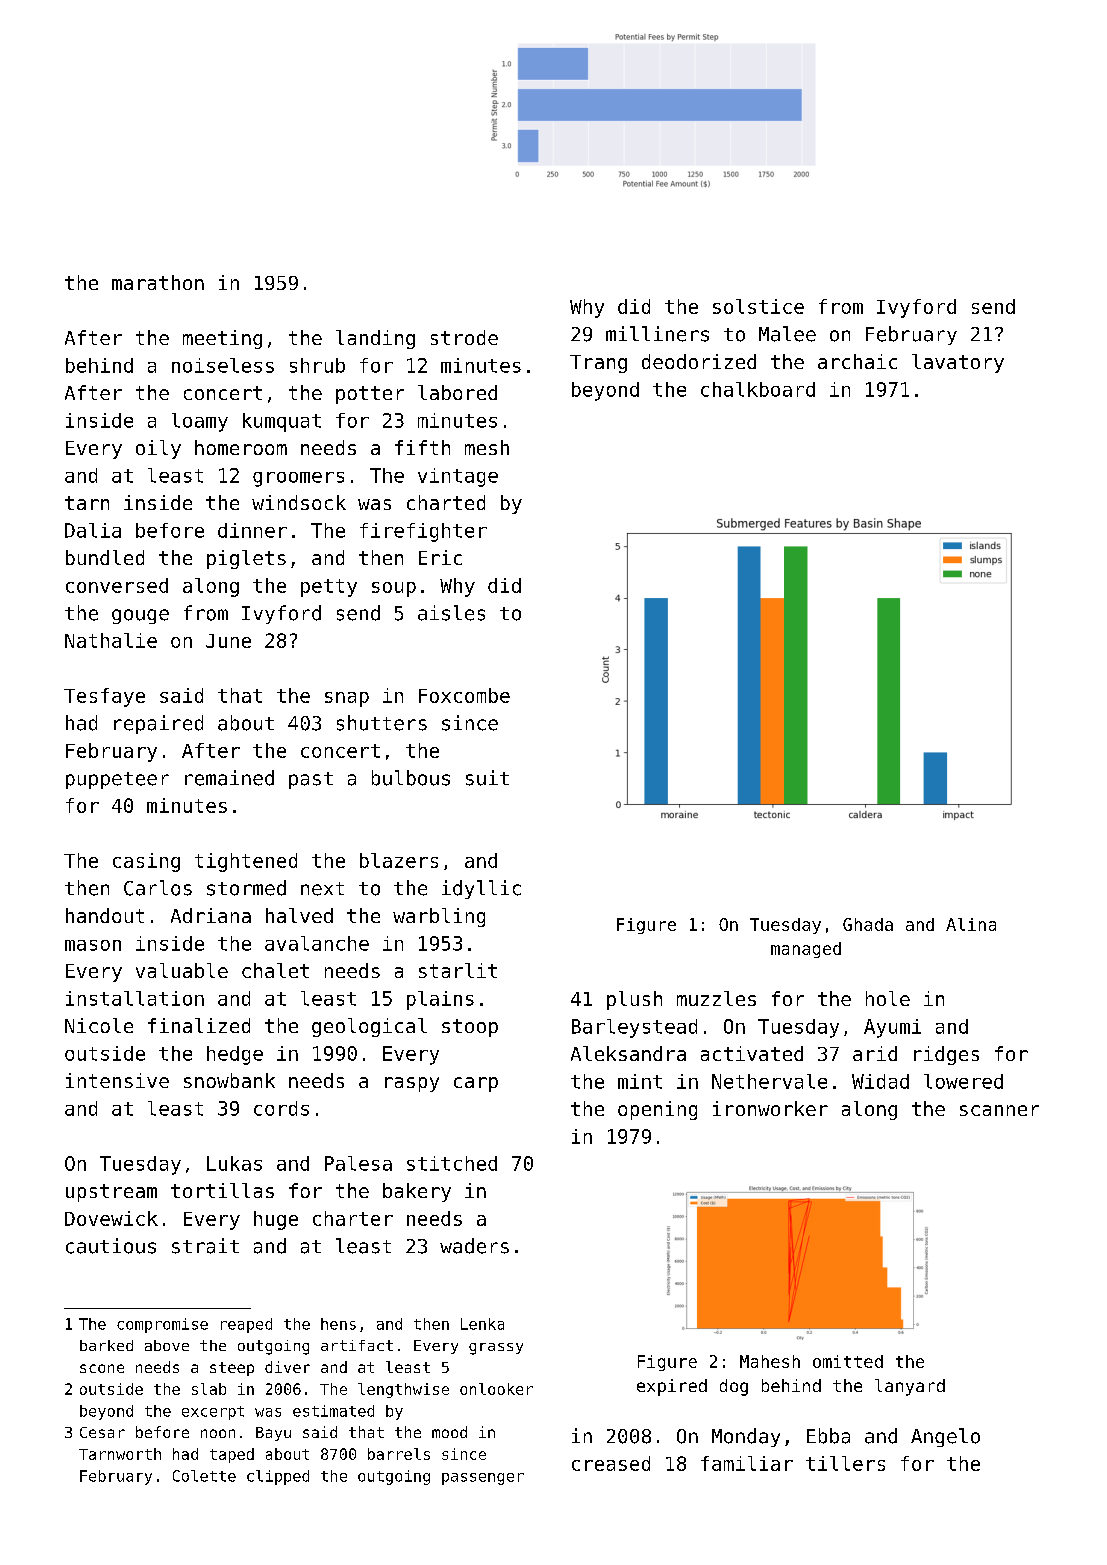  What do you see at coordinates (317, 943) in the screenshot?
I see `avalanche` at bounding box center [317, 943].
